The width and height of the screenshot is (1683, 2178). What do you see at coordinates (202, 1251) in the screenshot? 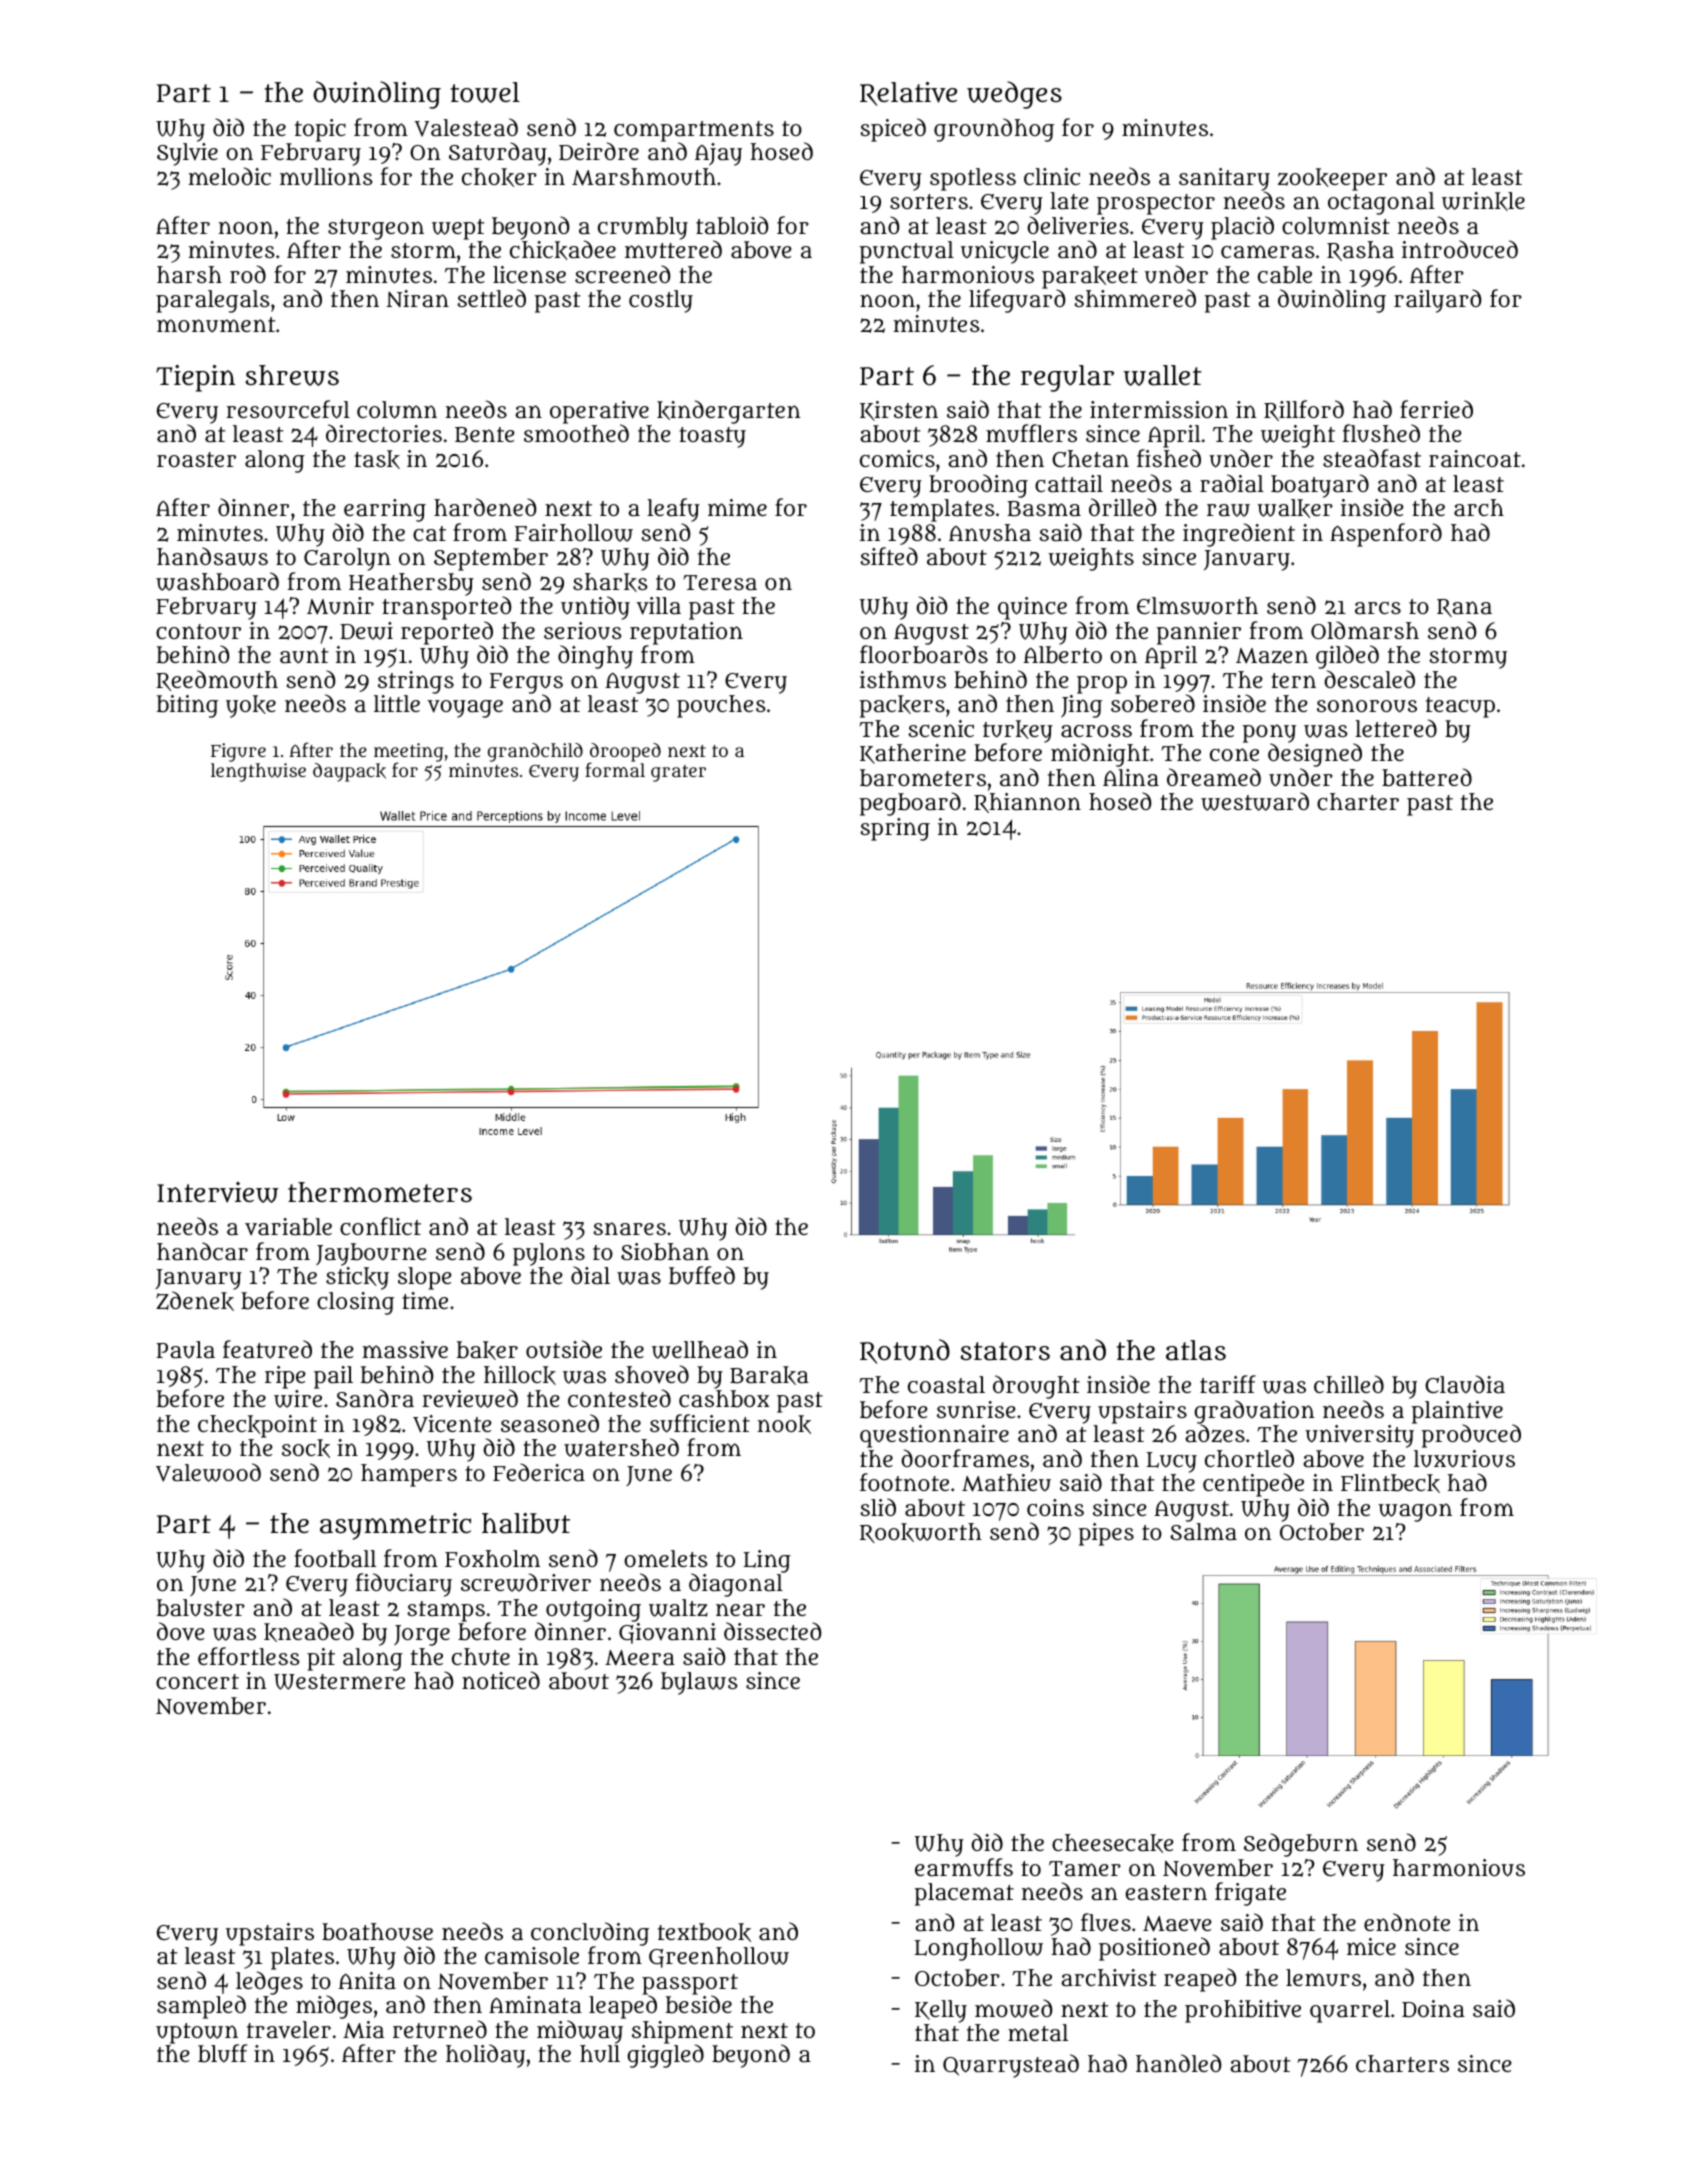
I see `handcar` at bounding box center [202, 1251].
